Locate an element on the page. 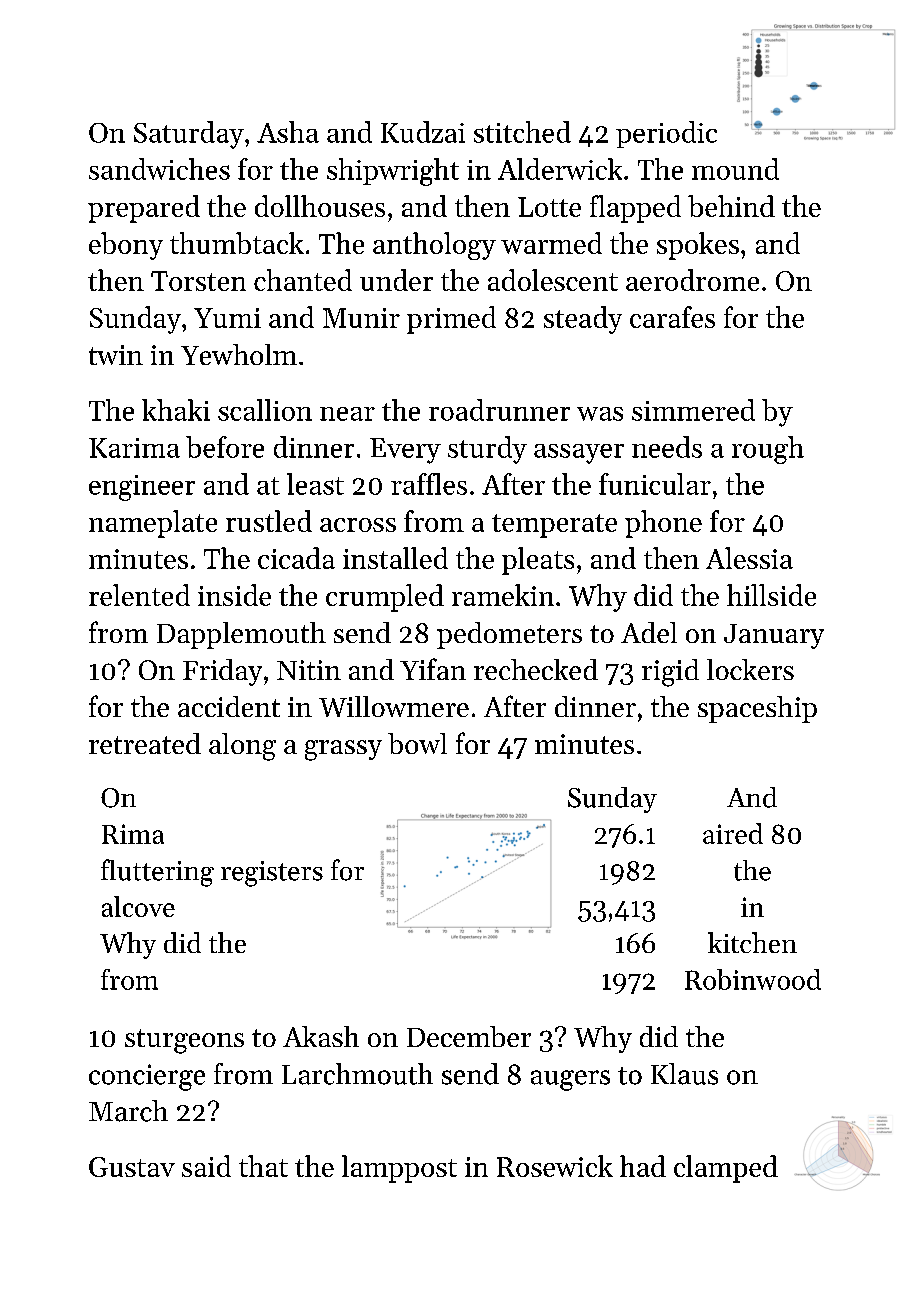  augers is located at coordinates (570, 1080).
